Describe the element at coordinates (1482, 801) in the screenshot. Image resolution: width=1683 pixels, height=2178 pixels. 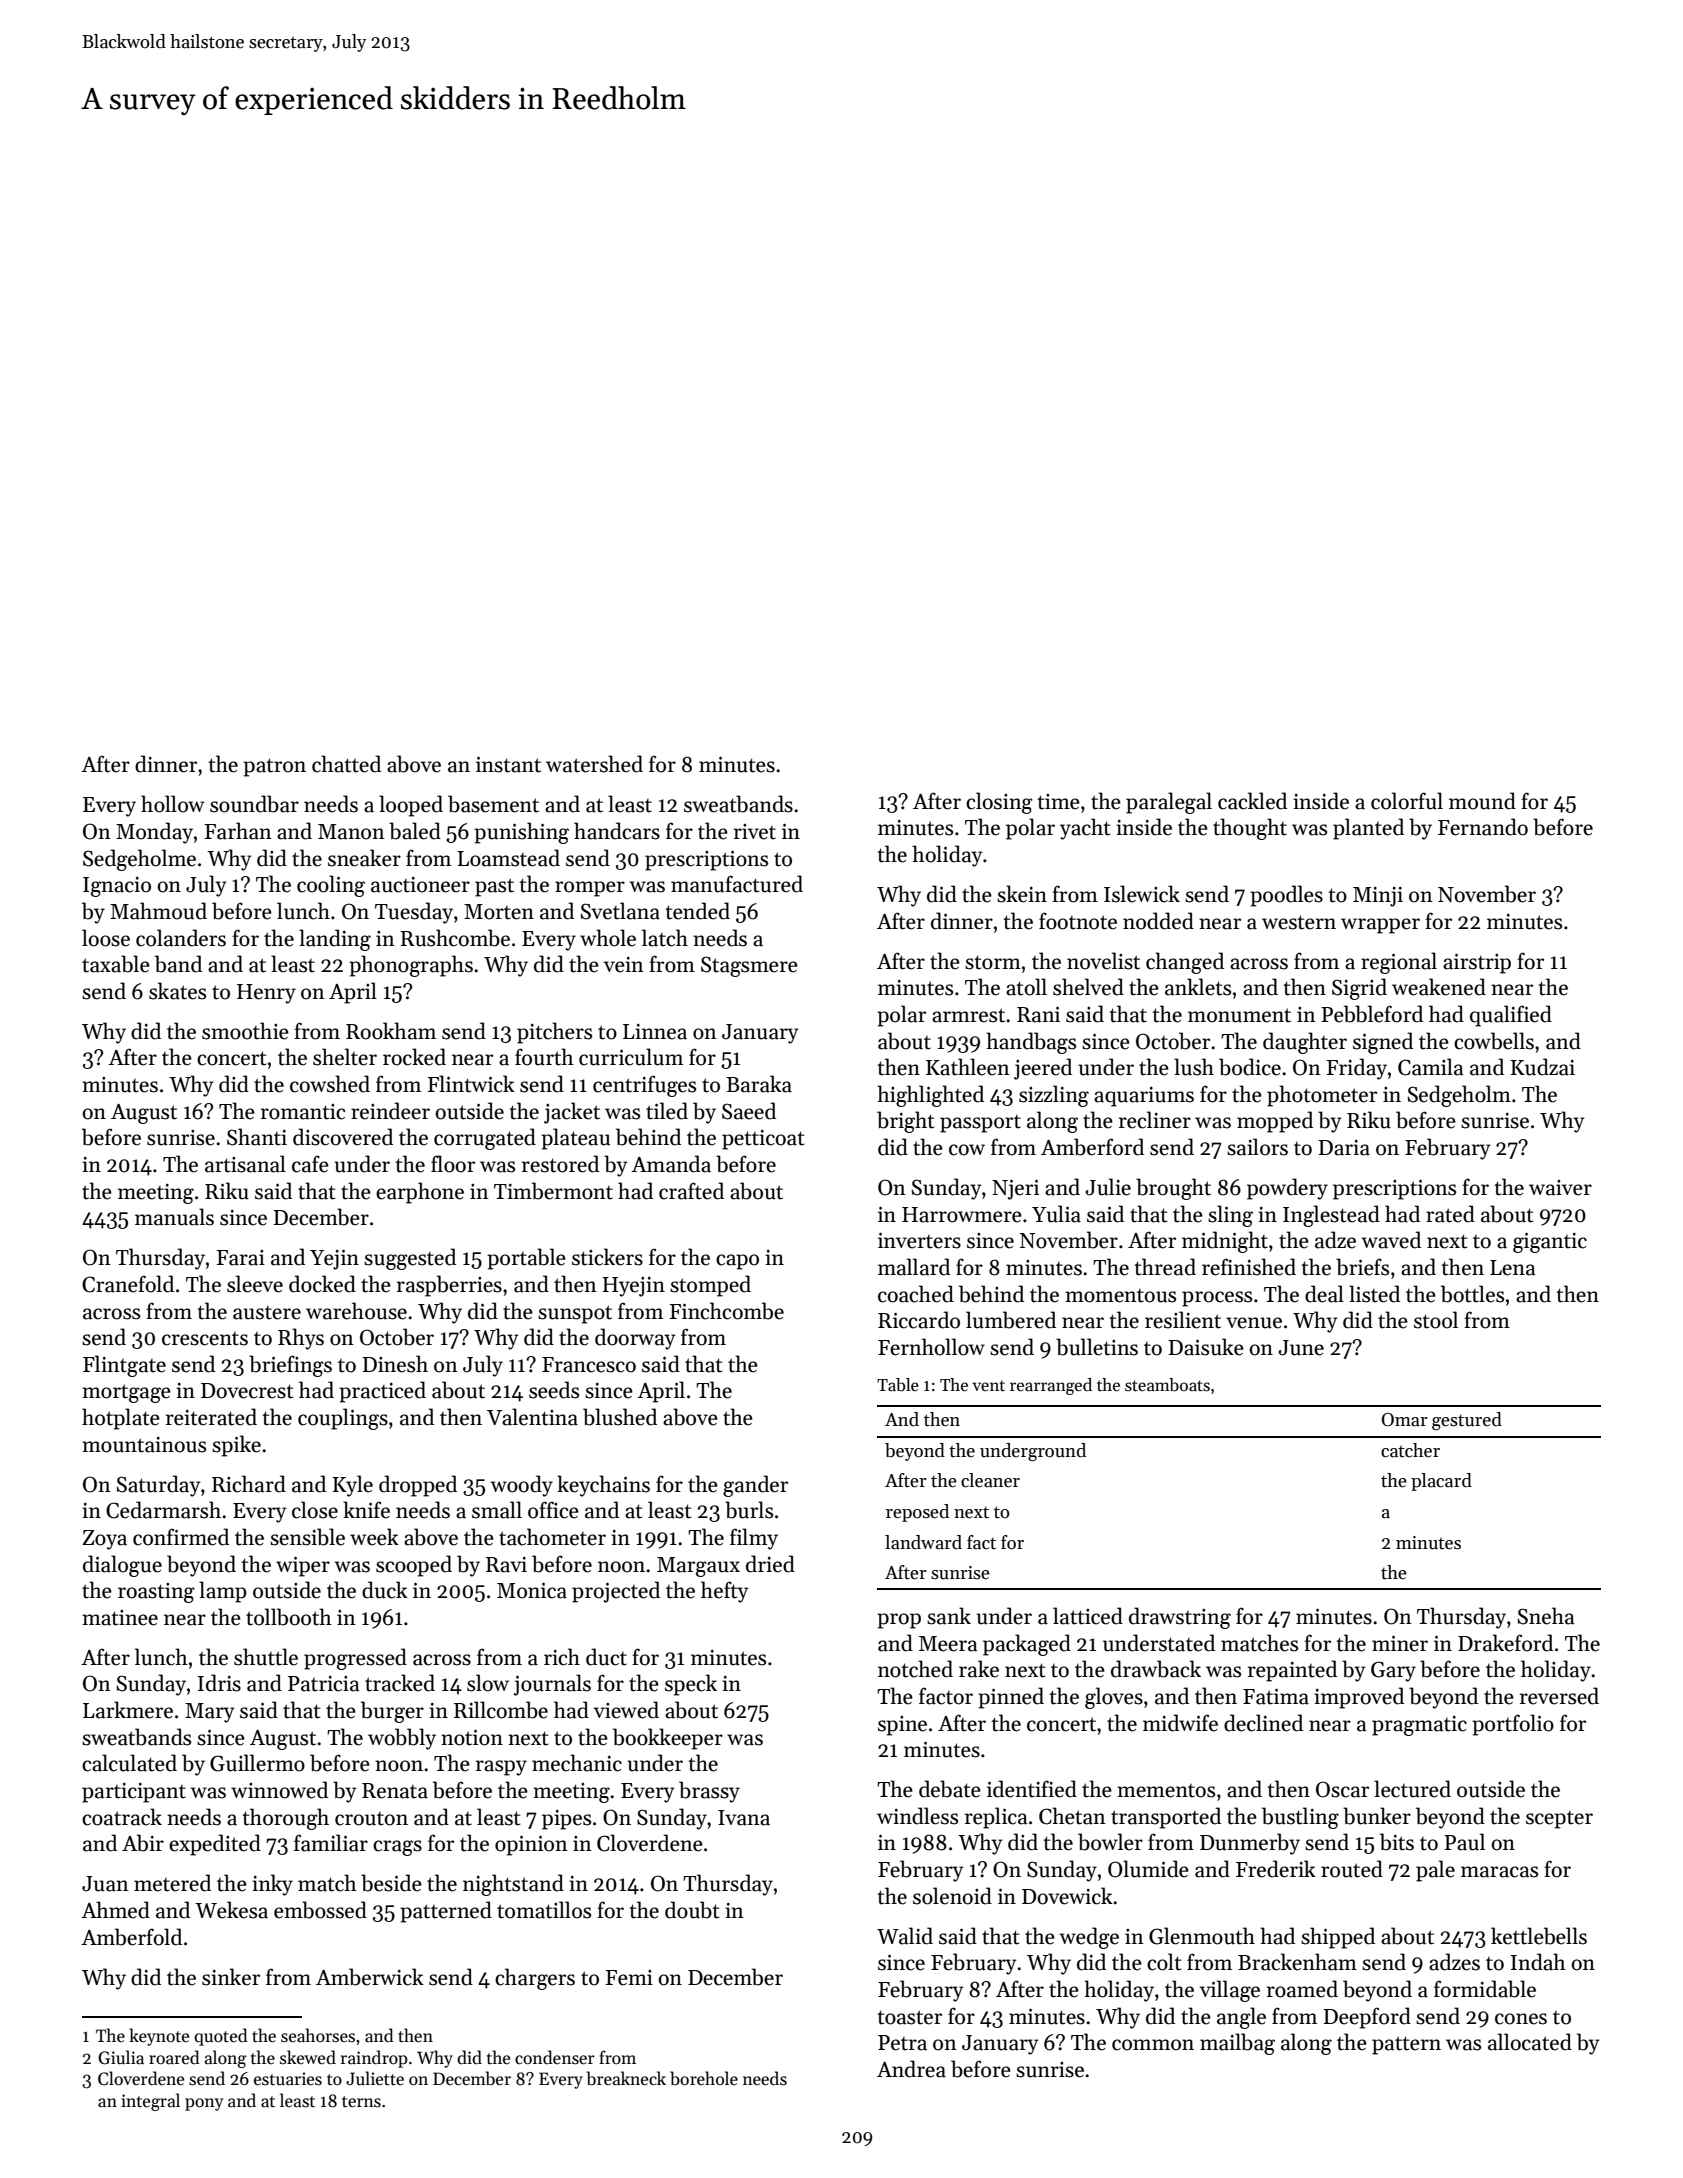
I see `mound` at that location.
